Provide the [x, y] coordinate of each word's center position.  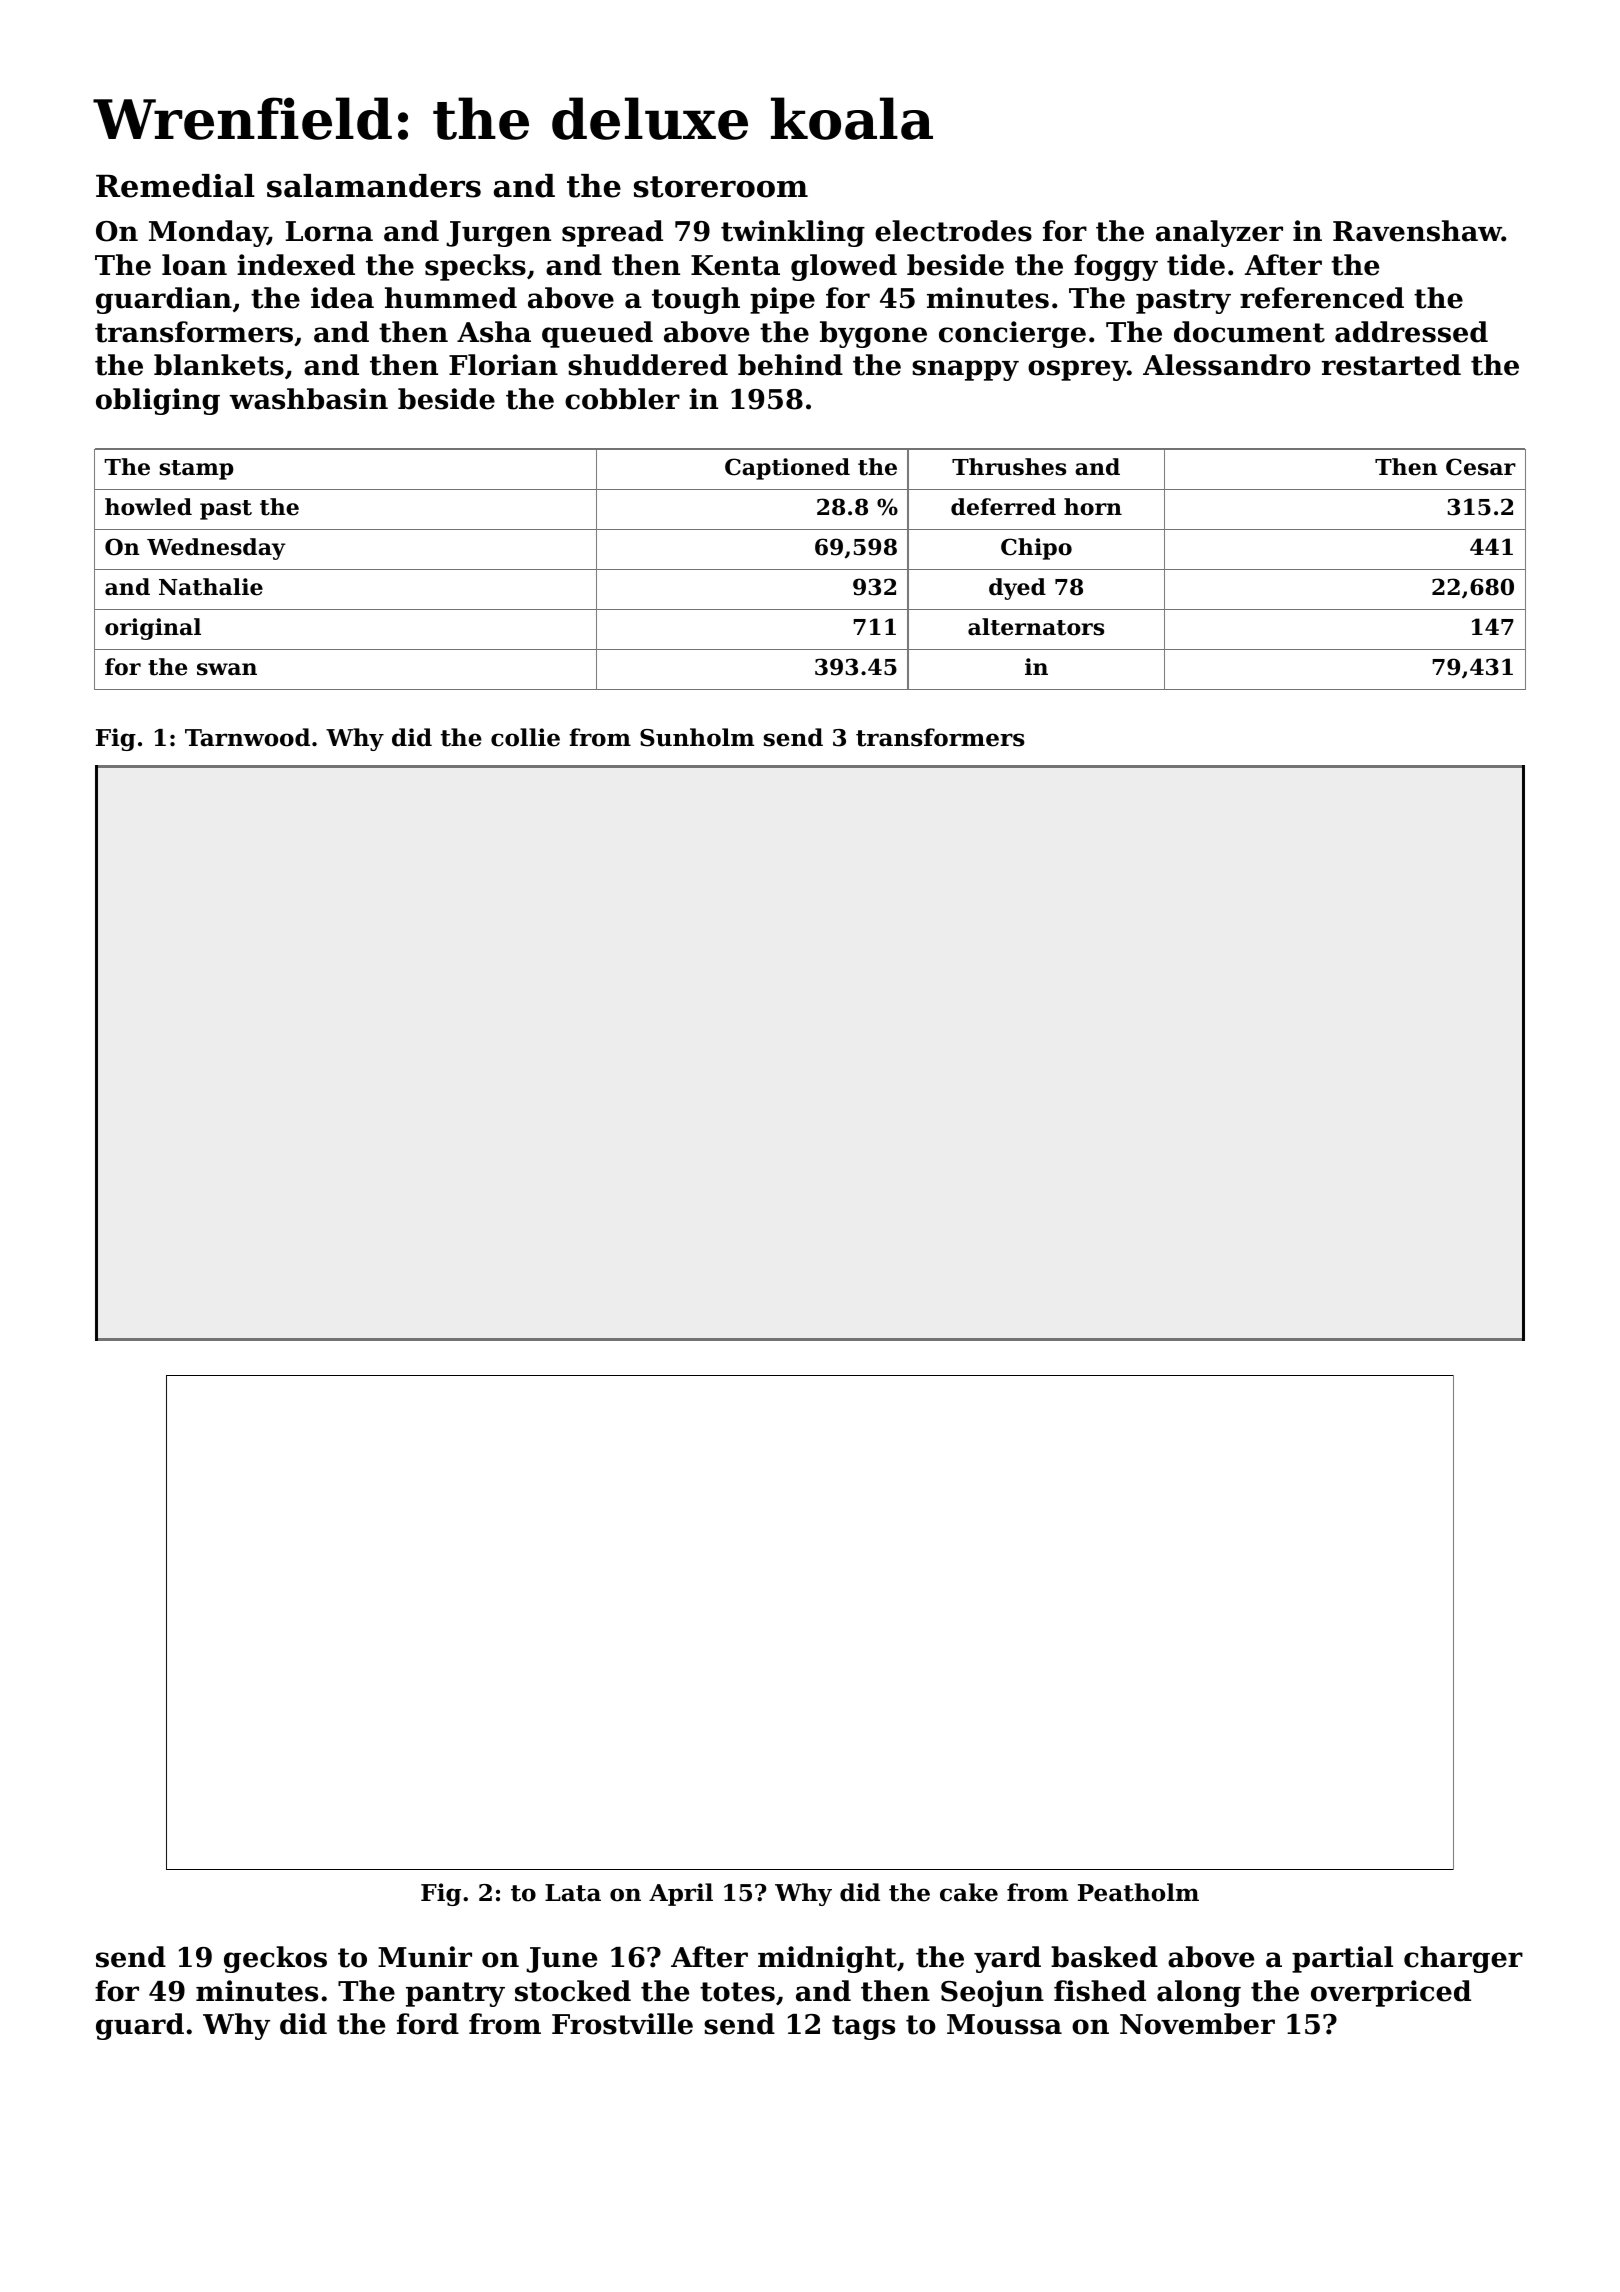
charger [1463, 1959]
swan [227, 669]
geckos [275, 1959]
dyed [1017, 589]
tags [863, 2027]
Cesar [1481, 467]
